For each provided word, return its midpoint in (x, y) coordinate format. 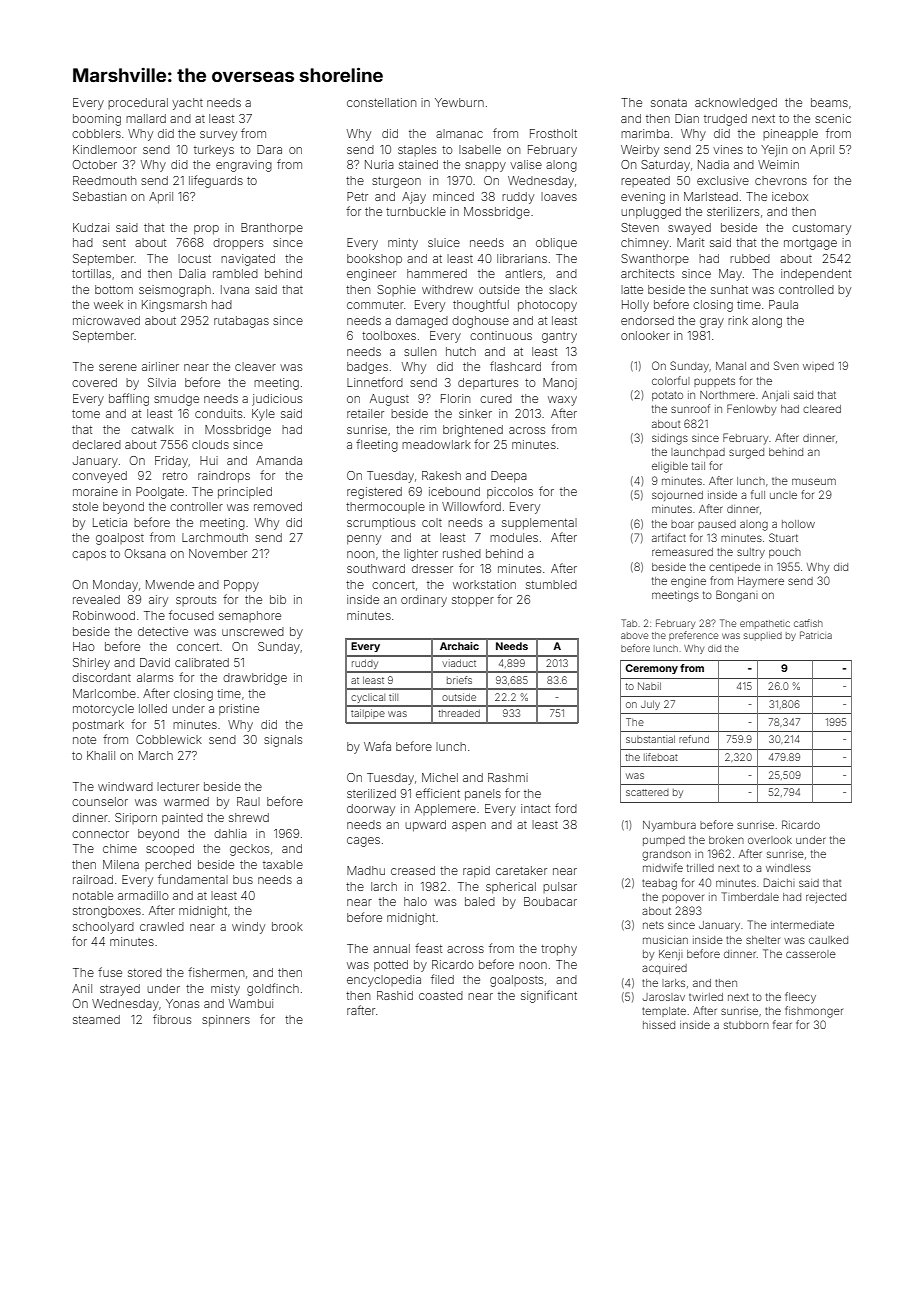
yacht (187, 104)
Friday (171, 462)
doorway (371, 810)
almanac (459, 133)
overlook (770, 840)
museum (814, 481)
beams (829, 102)
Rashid (395, 995)
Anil (82, 988)
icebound (454, 491)
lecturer (178, 786)
